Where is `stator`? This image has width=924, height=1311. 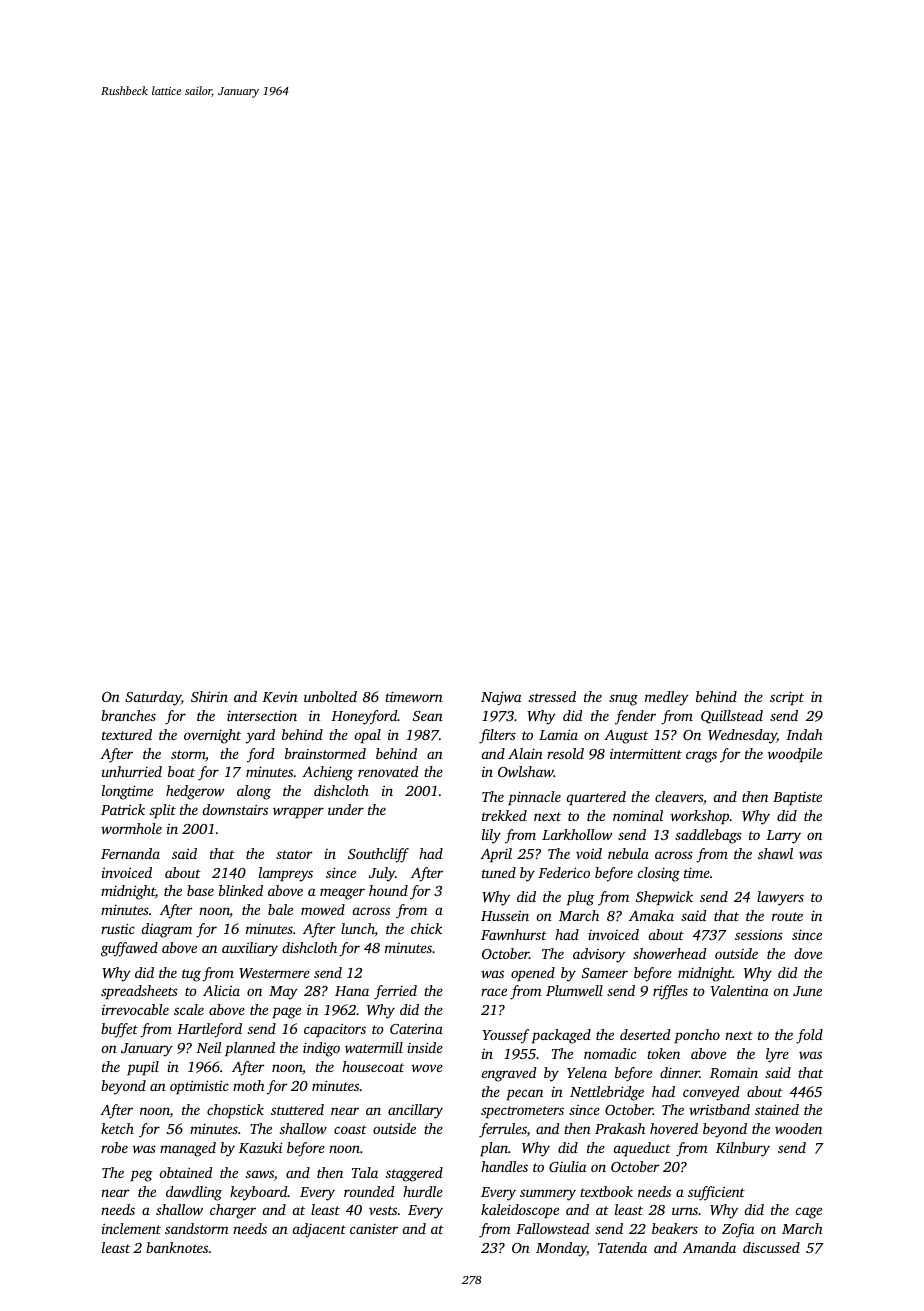
stator is located at coordinates (294, 854).
